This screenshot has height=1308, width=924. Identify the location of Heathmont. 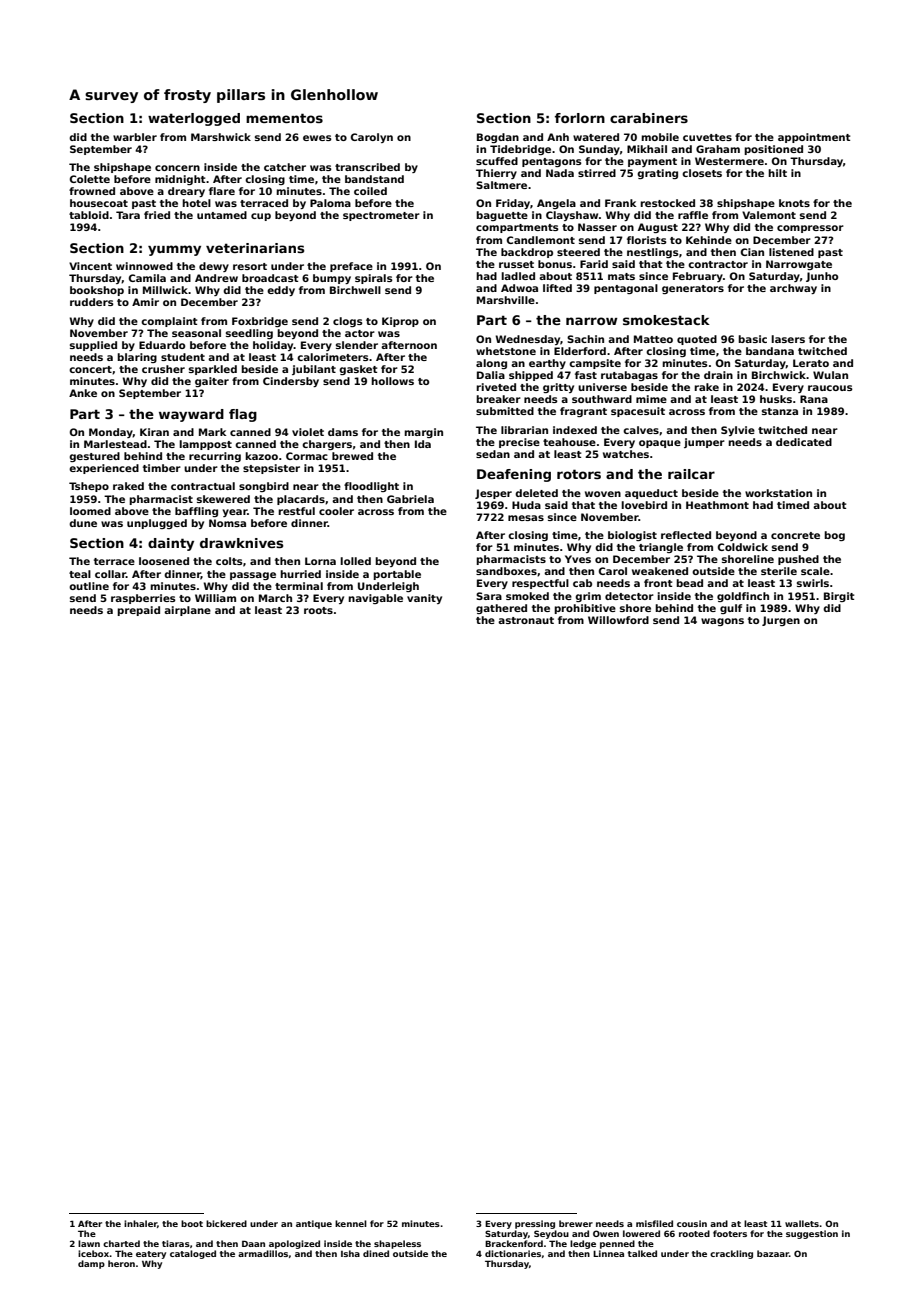
(717, 505).
